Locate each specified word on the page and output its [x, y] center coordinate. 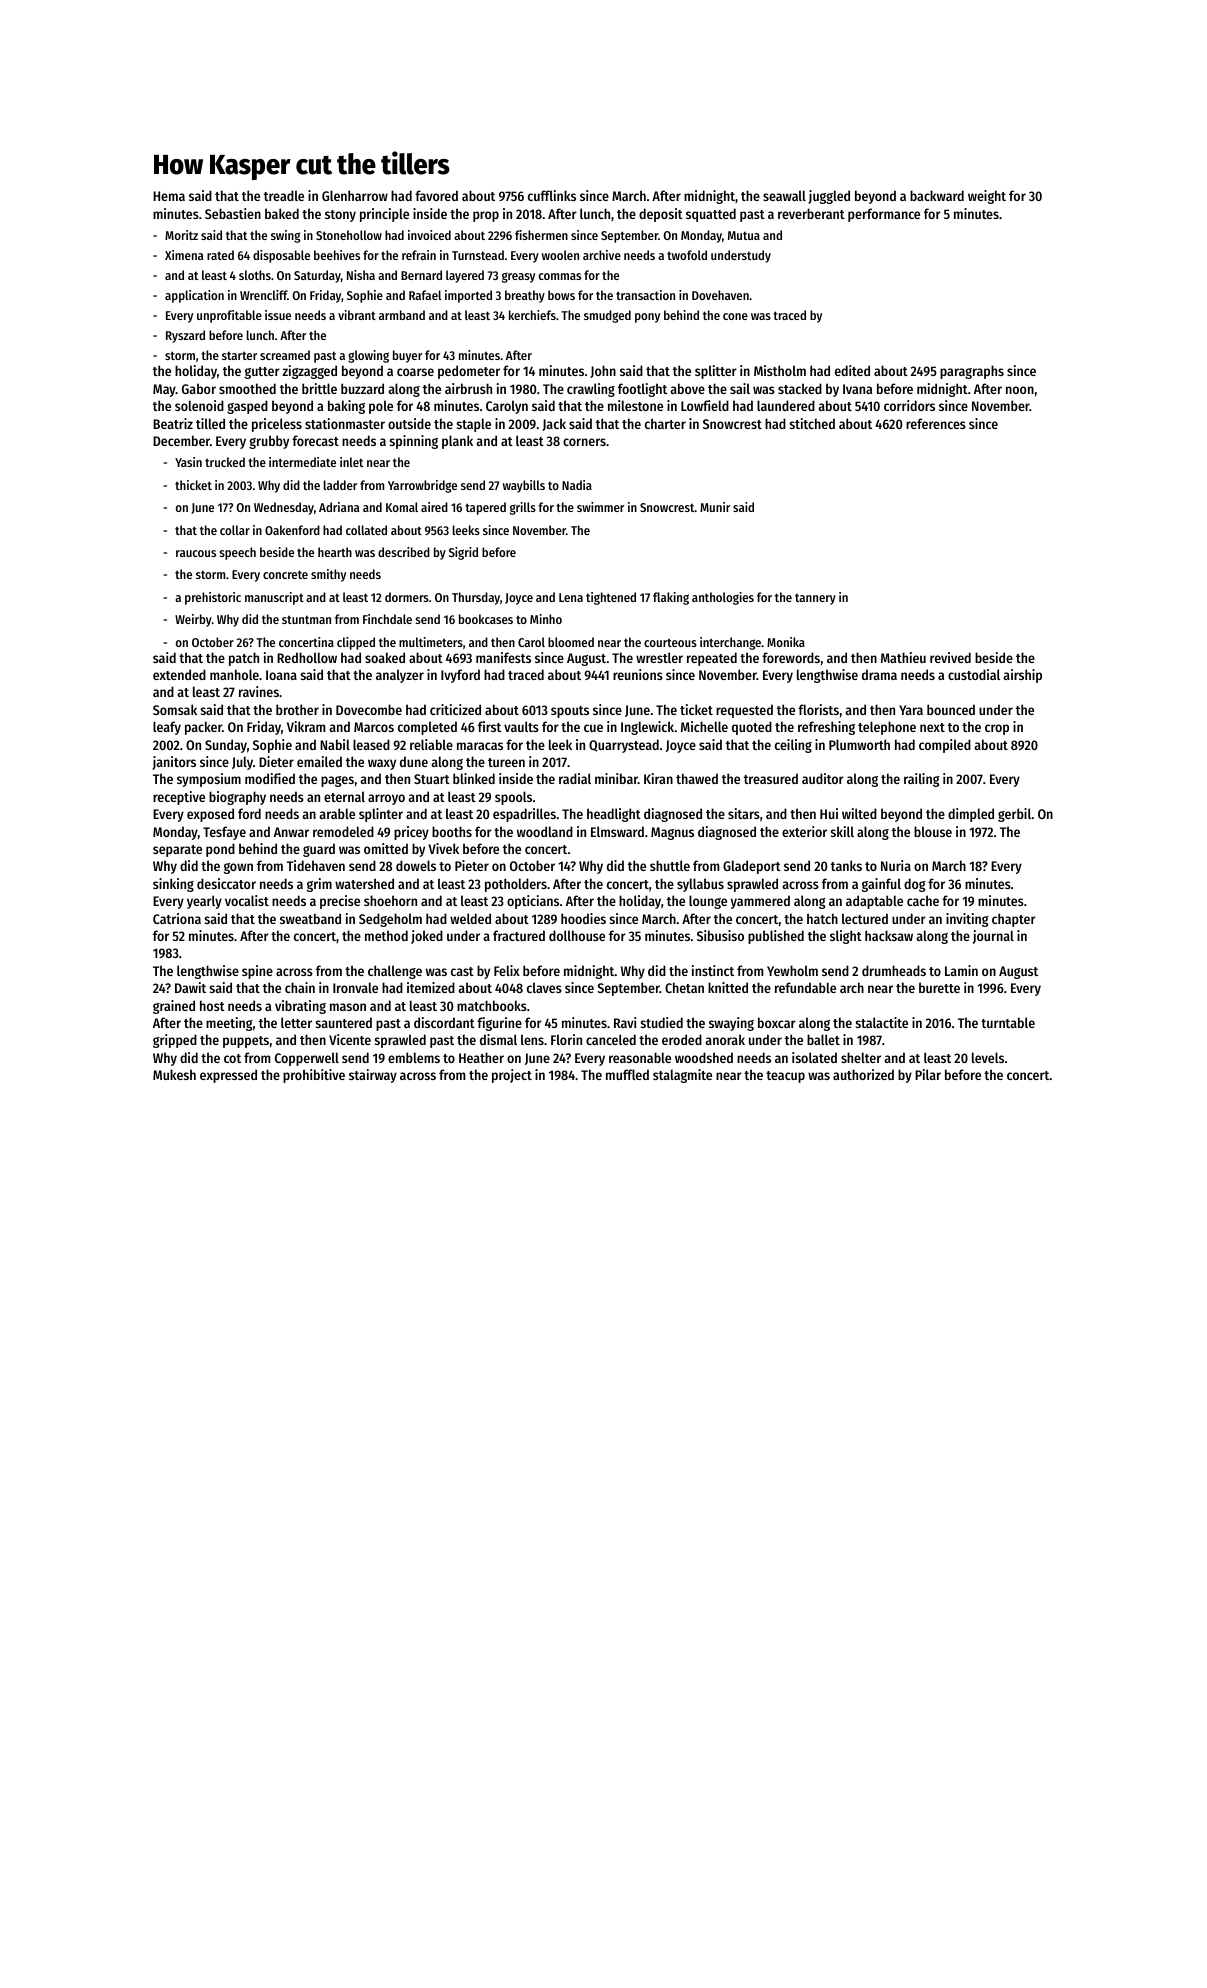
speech [238, 553]
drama [879, 674]
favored [436, 195]
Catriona [177, 918]
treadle [284, 195]
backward [937, 195]
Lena [571, 597]
